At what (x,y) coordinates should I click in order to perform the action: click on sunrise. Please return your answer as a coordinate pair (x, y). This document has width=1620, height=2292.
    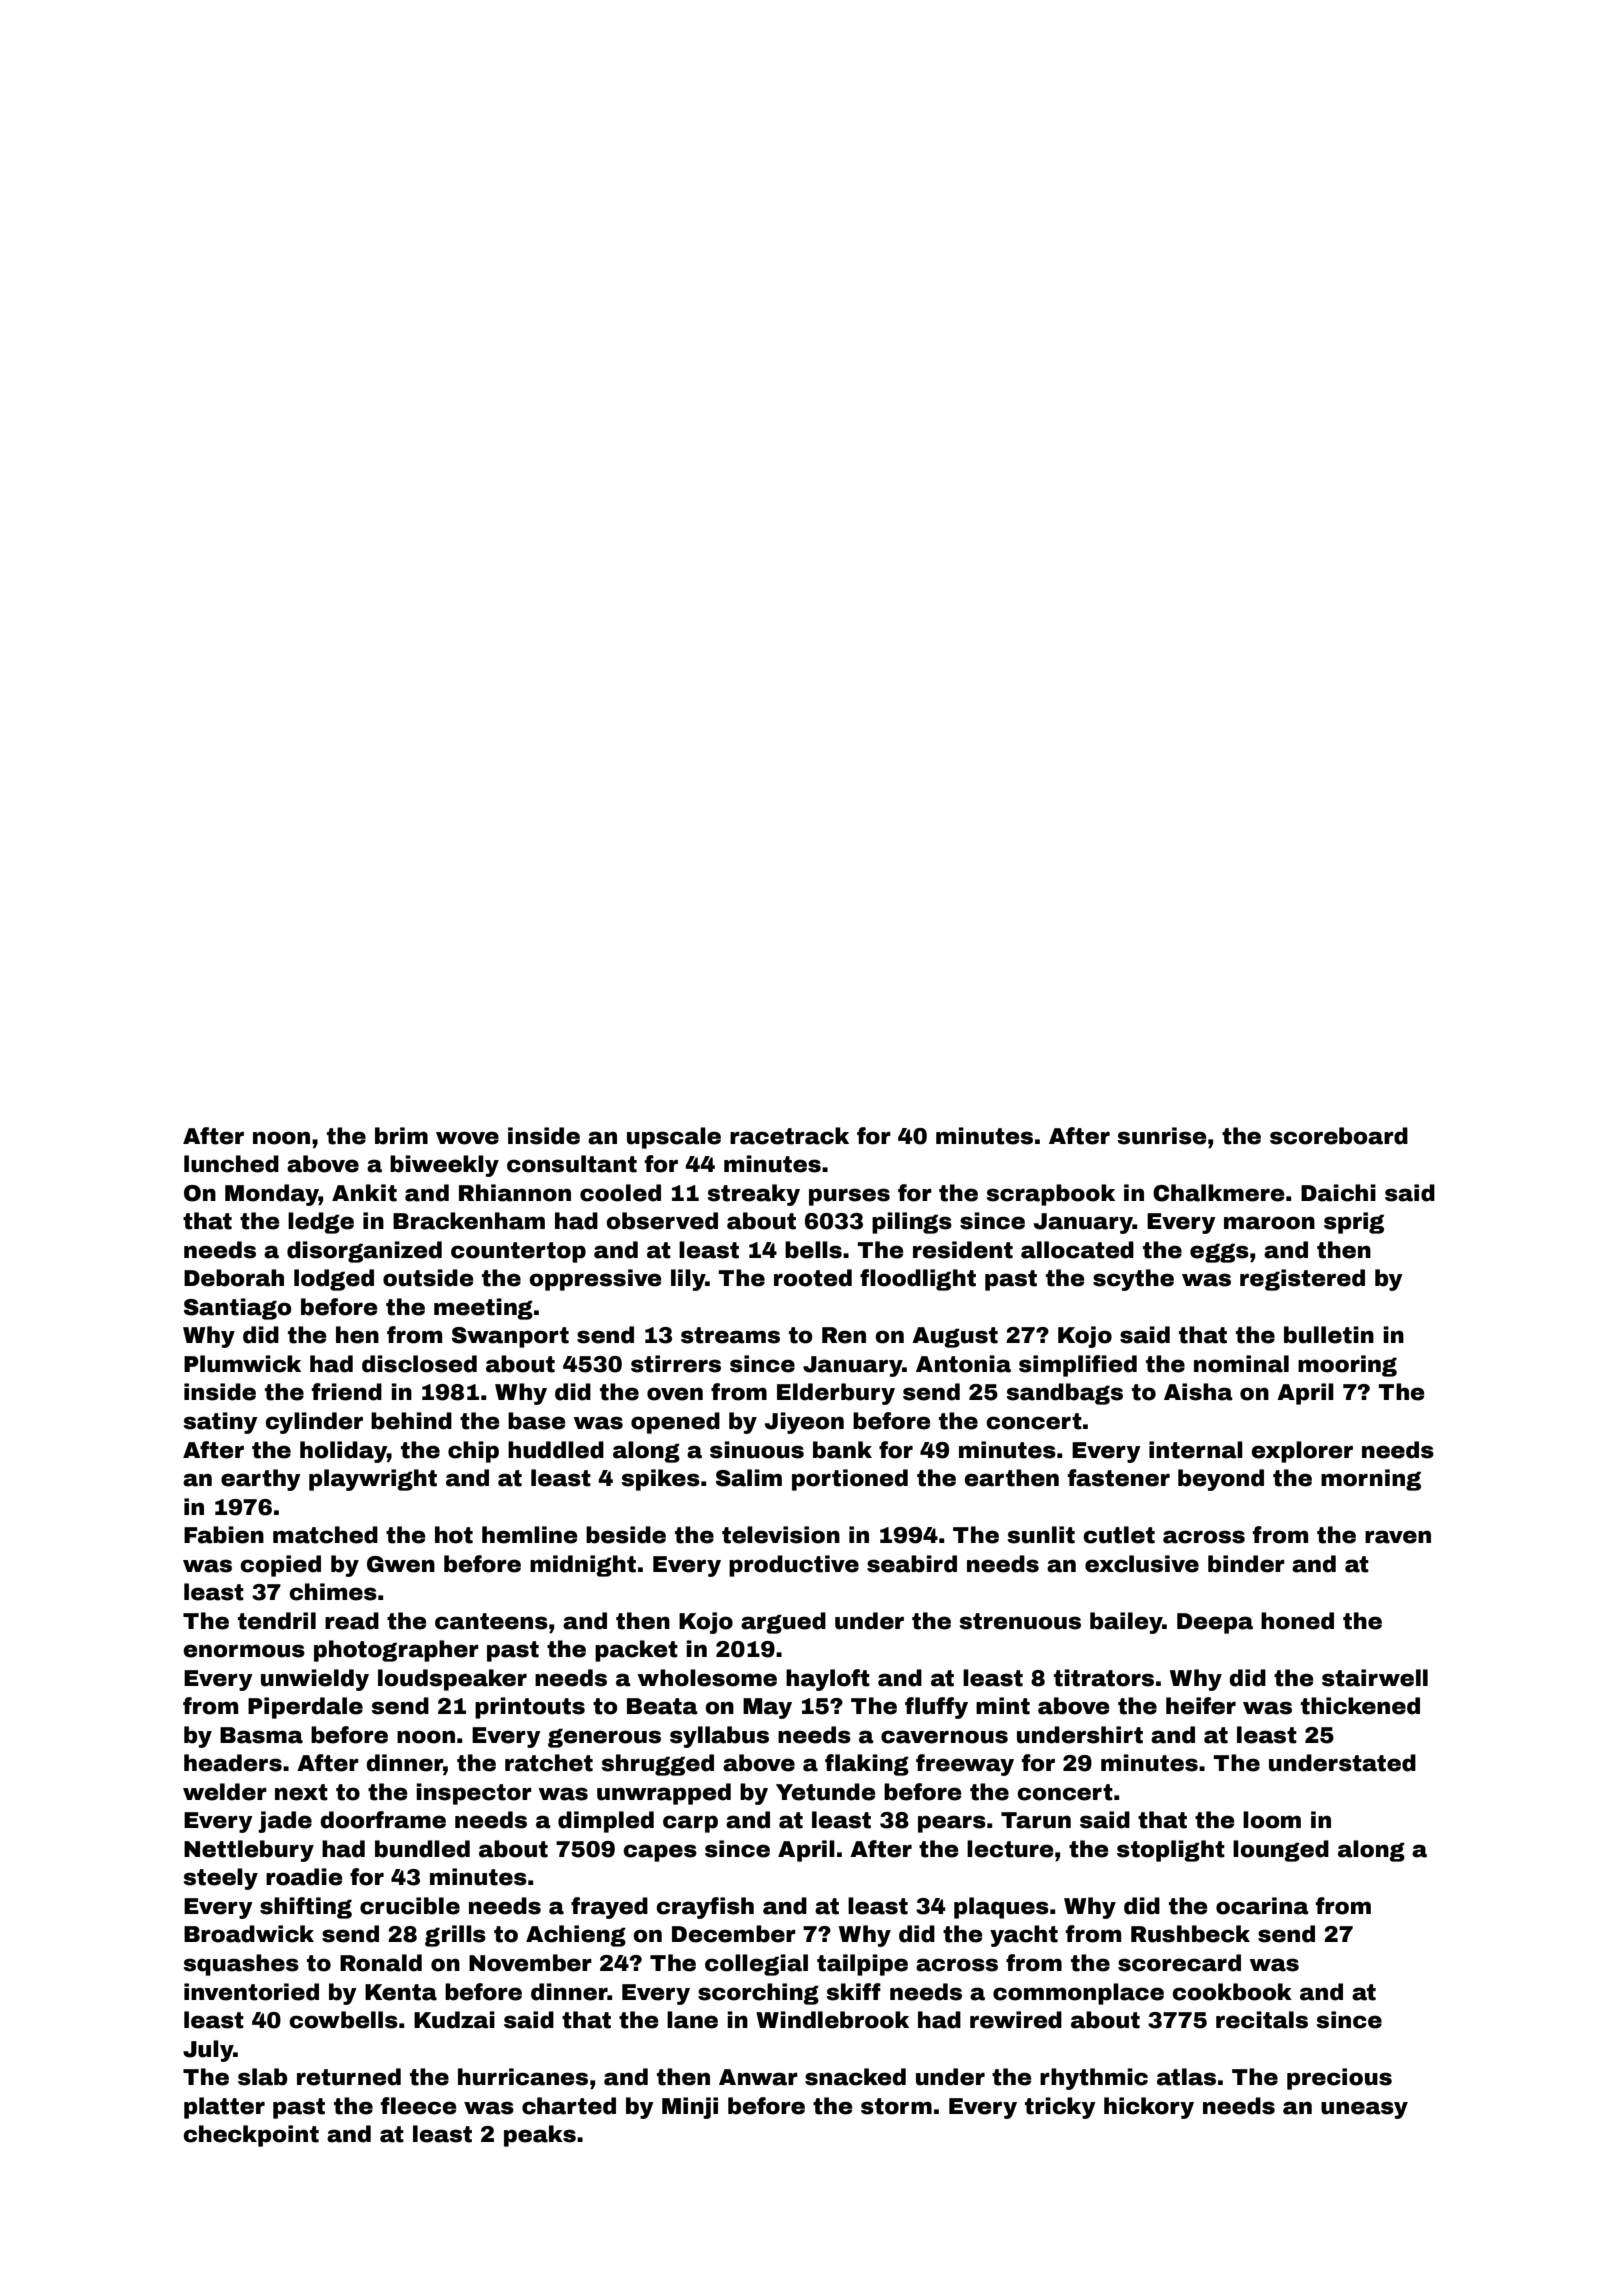
    Looking at the image, I should click on (1162, 1136).
